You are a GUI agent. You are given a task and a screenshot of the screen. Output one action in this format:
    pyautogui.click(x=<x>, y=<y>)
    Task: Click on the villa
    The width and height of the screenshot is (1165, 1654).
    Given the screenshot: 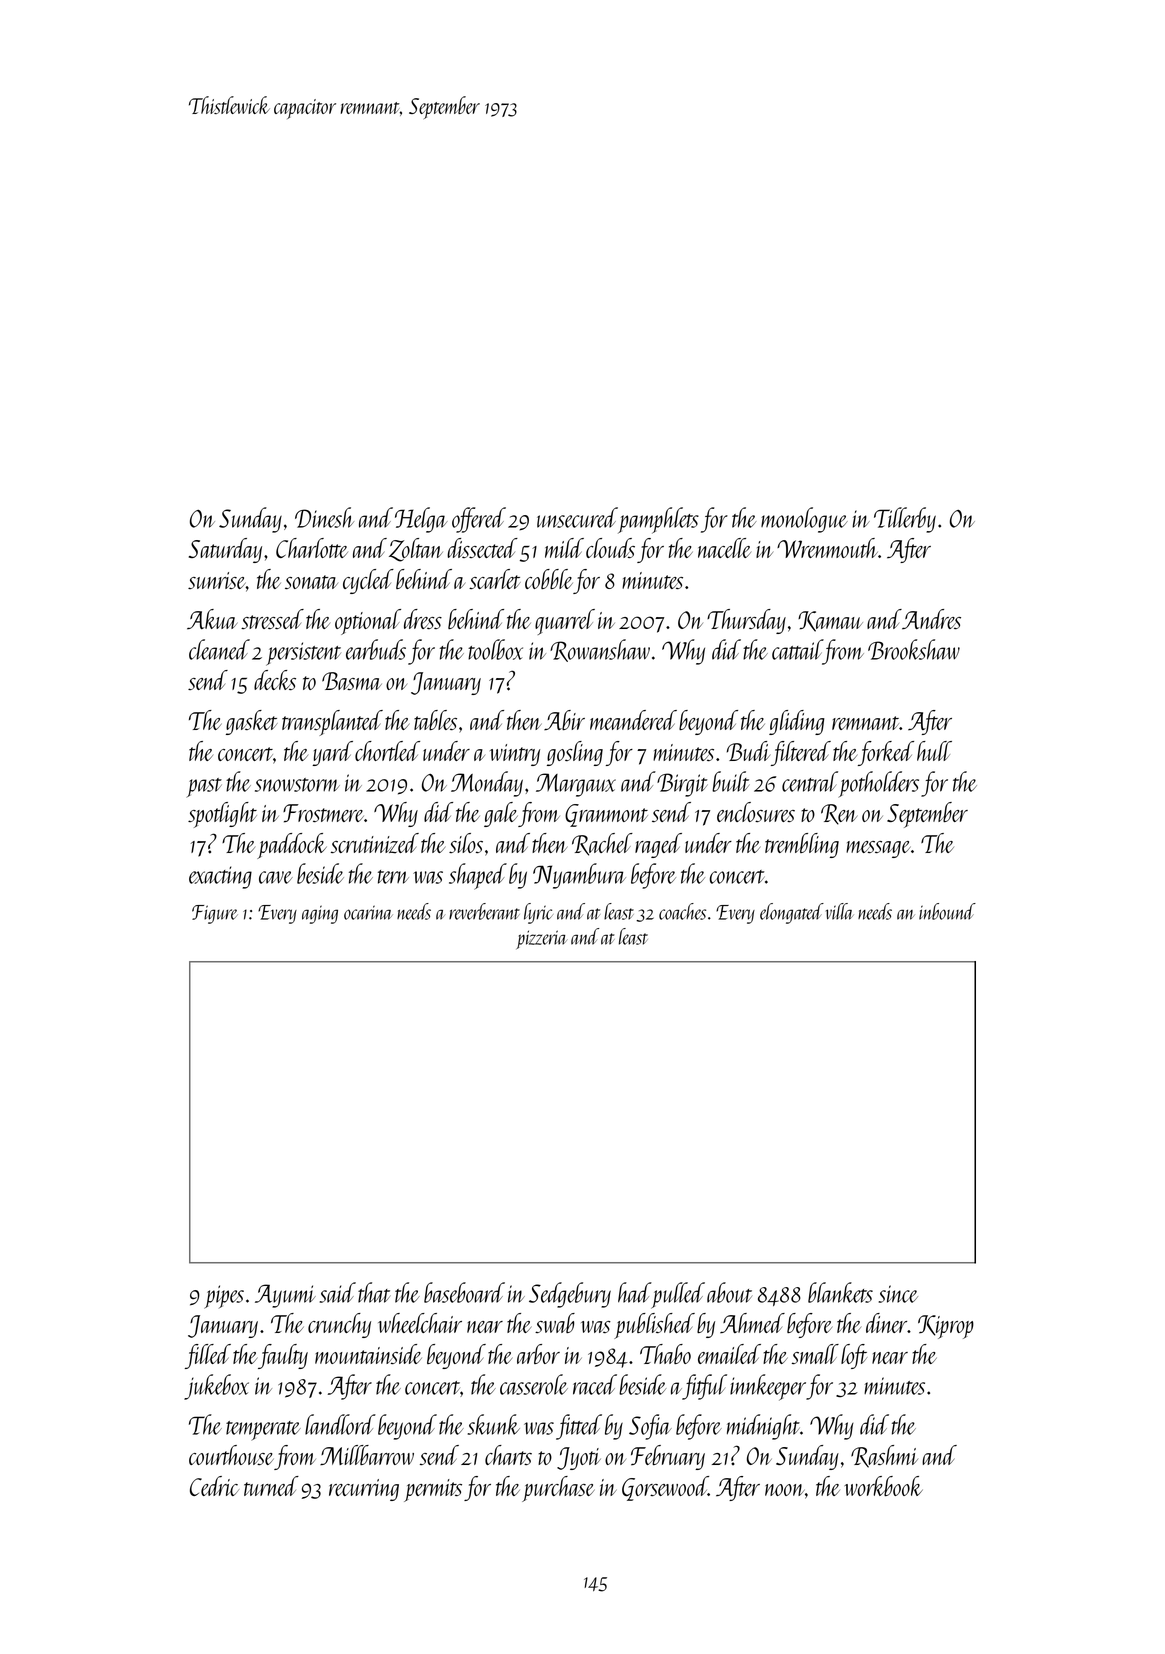 What is the action you would take?
    pyautogui.click(x=840, y=911)
